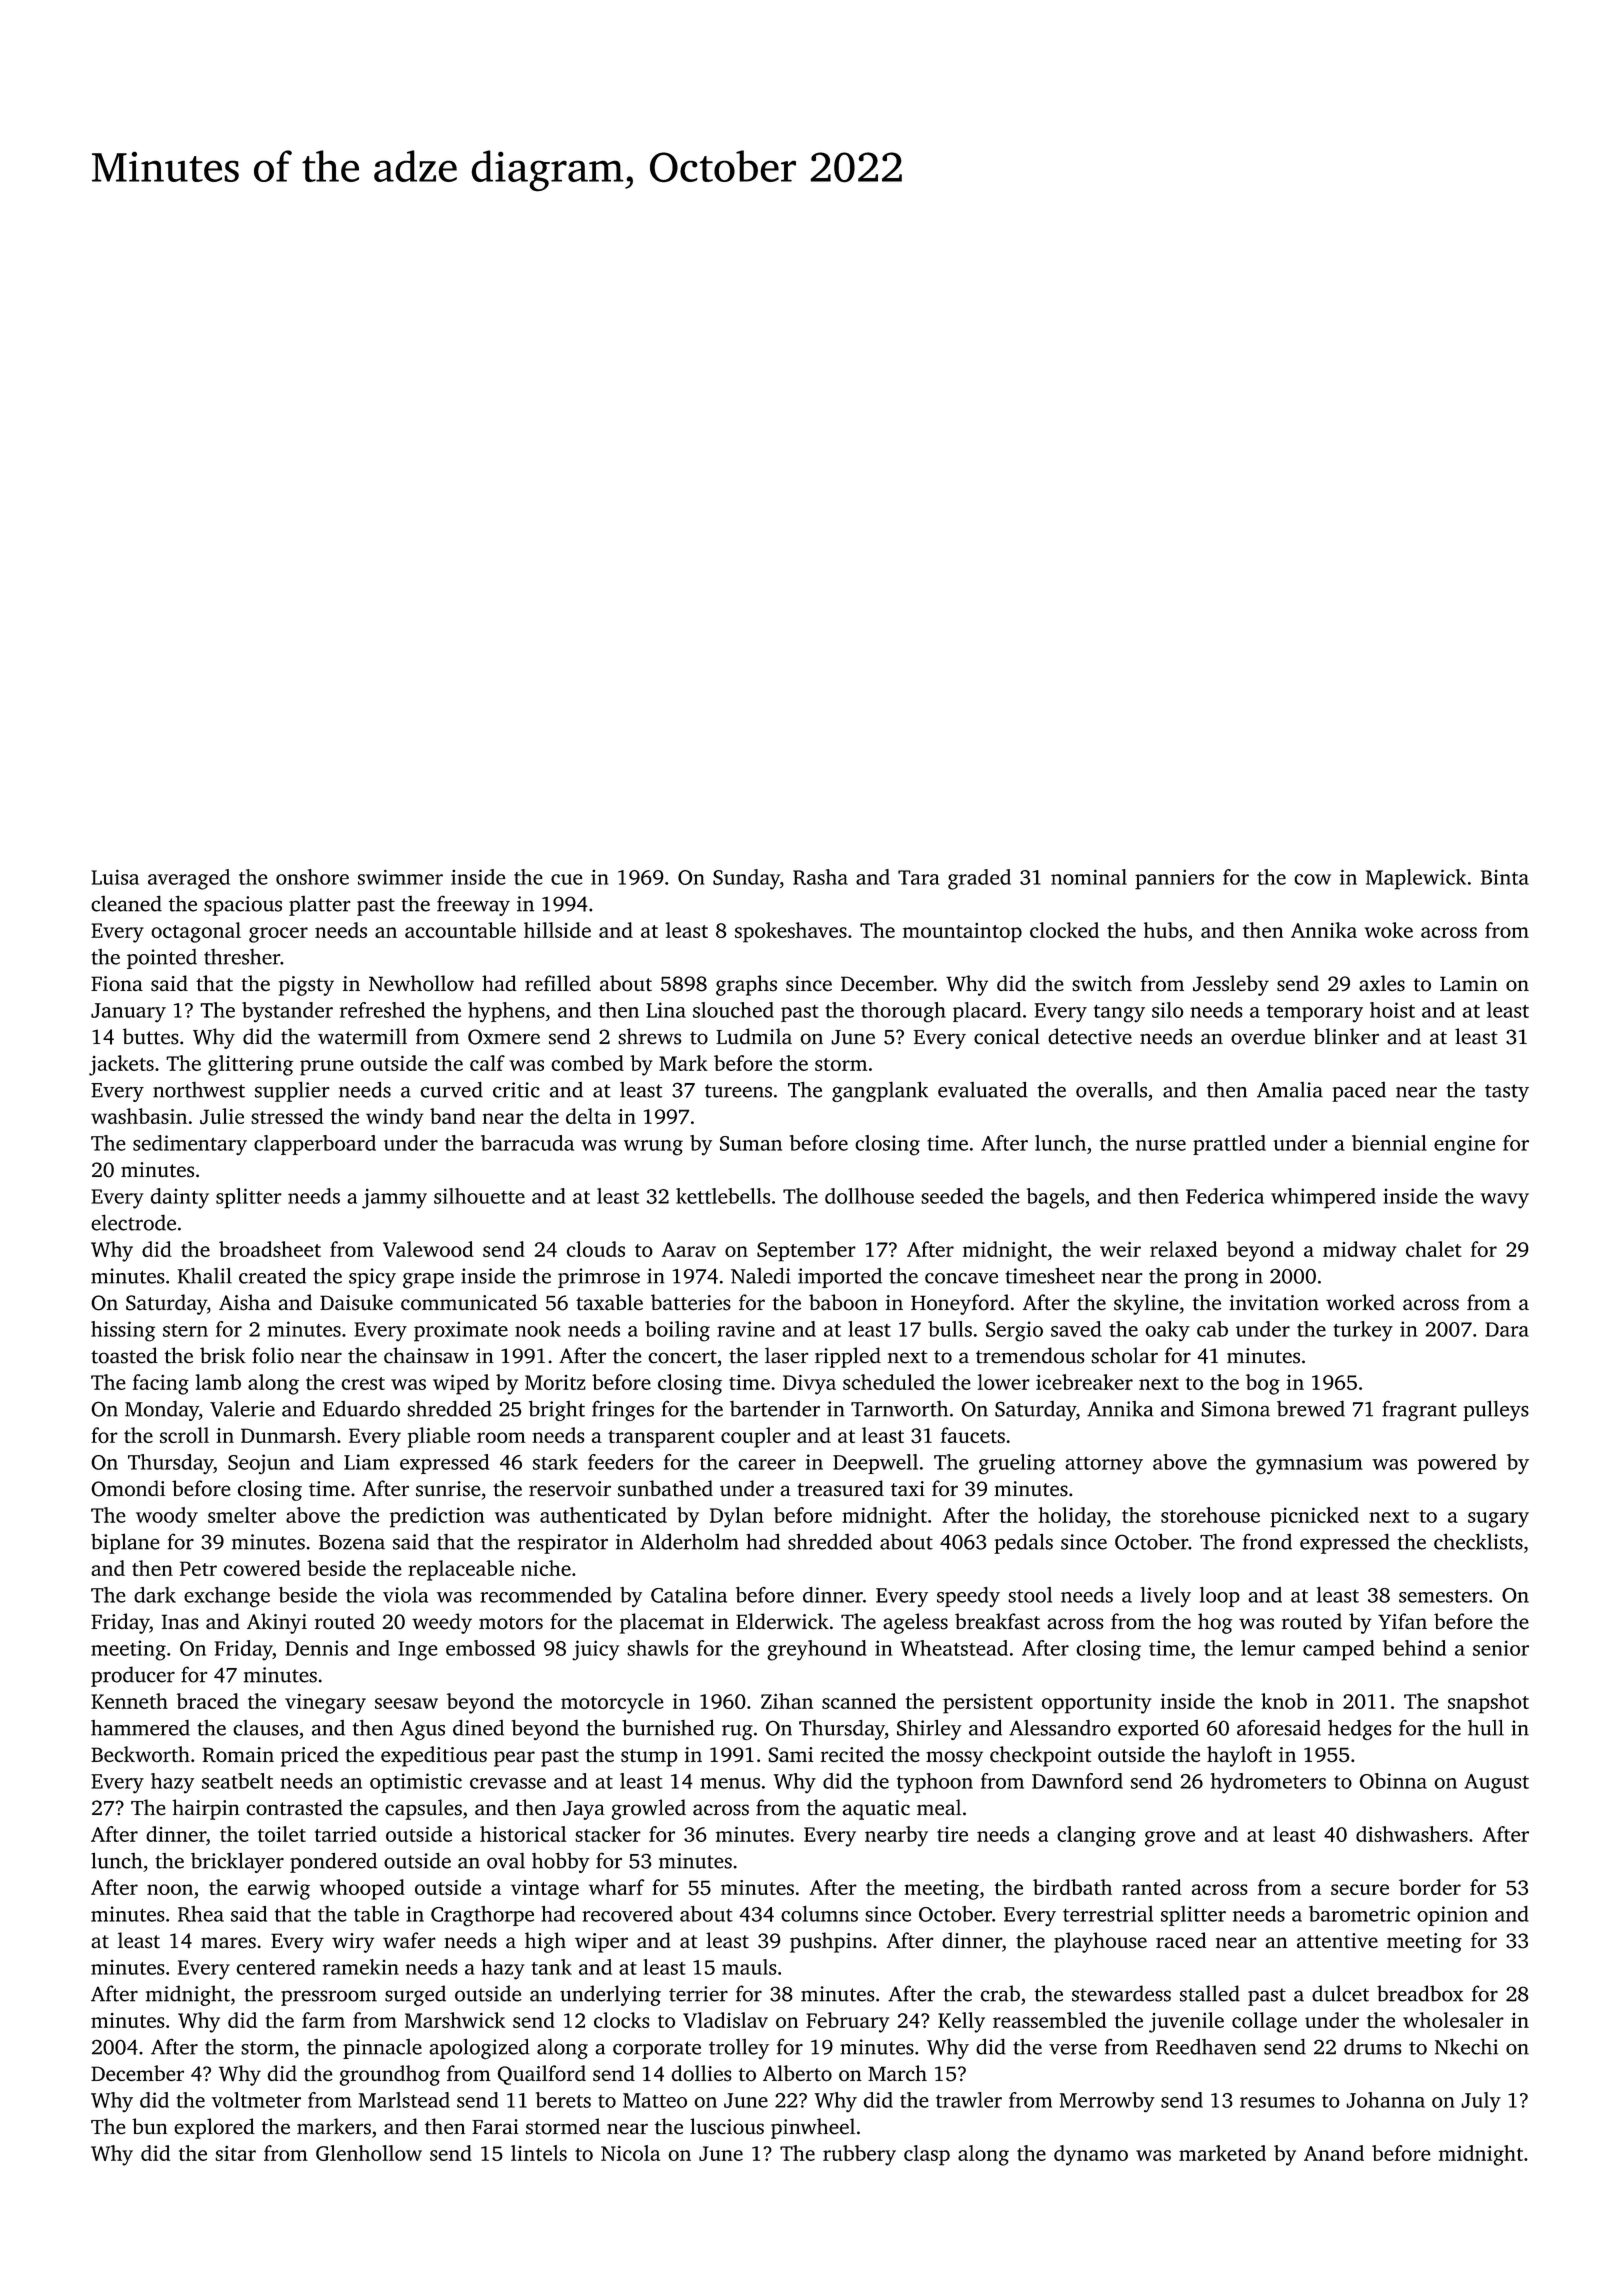  Describe the element at coordinates (749, 1967) in the screenshot. I see `mauls` at that location.
